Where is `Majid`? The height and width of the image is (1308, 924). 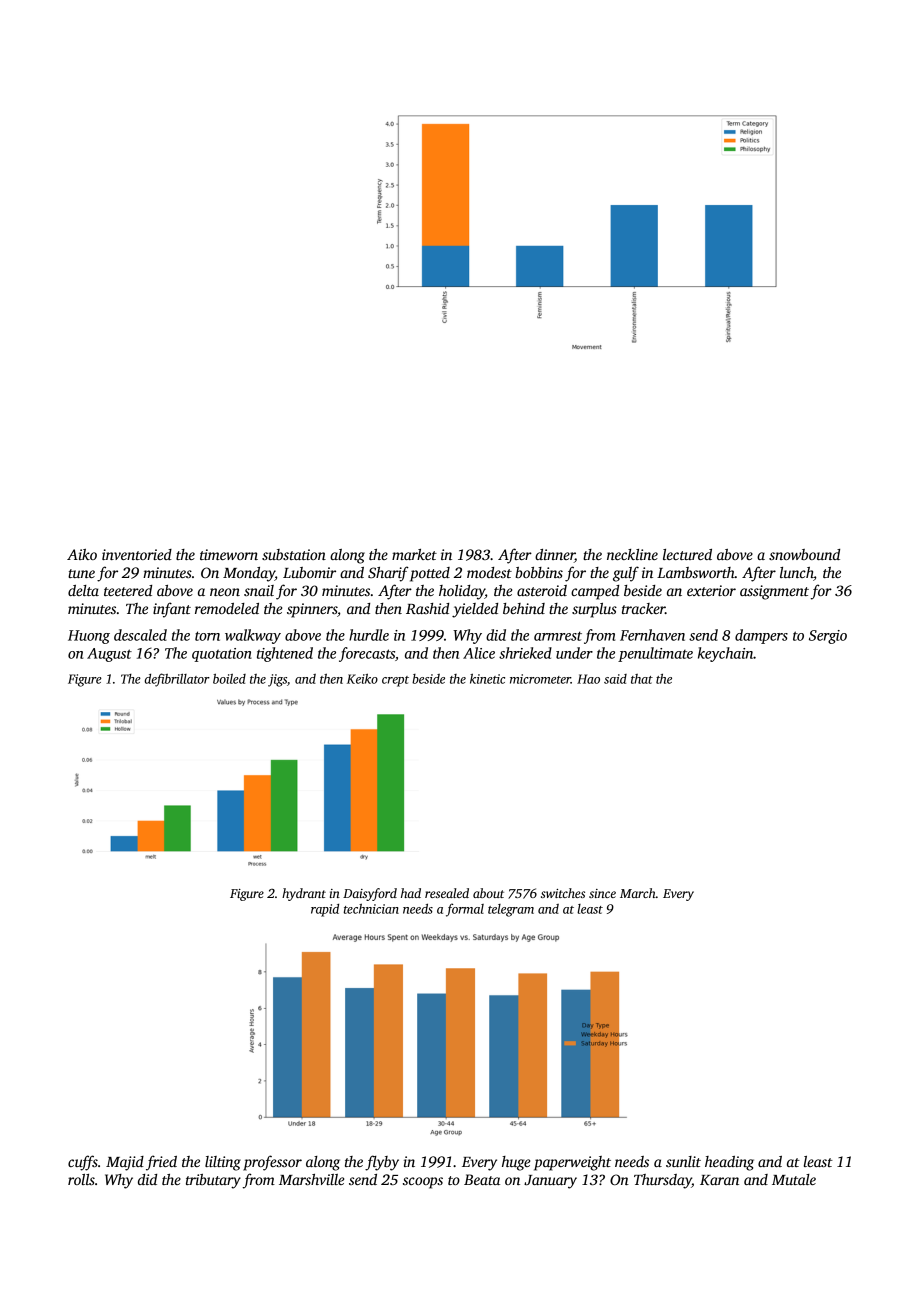
Majid is located at coordinates (125, 1163).
